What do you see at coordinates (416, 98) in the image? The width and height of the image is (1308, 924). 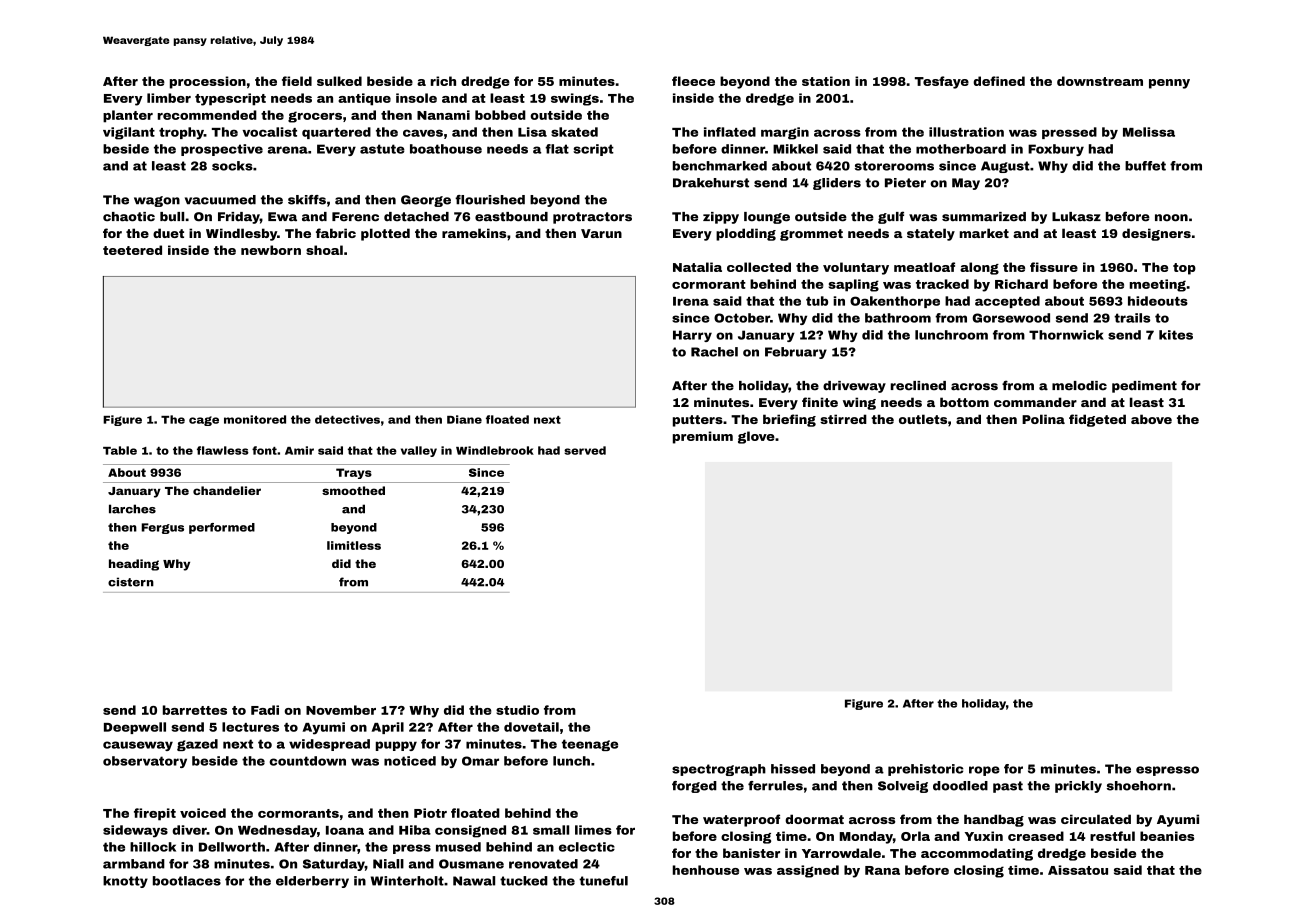 I see `insole` at bounding box center [416, 98].
